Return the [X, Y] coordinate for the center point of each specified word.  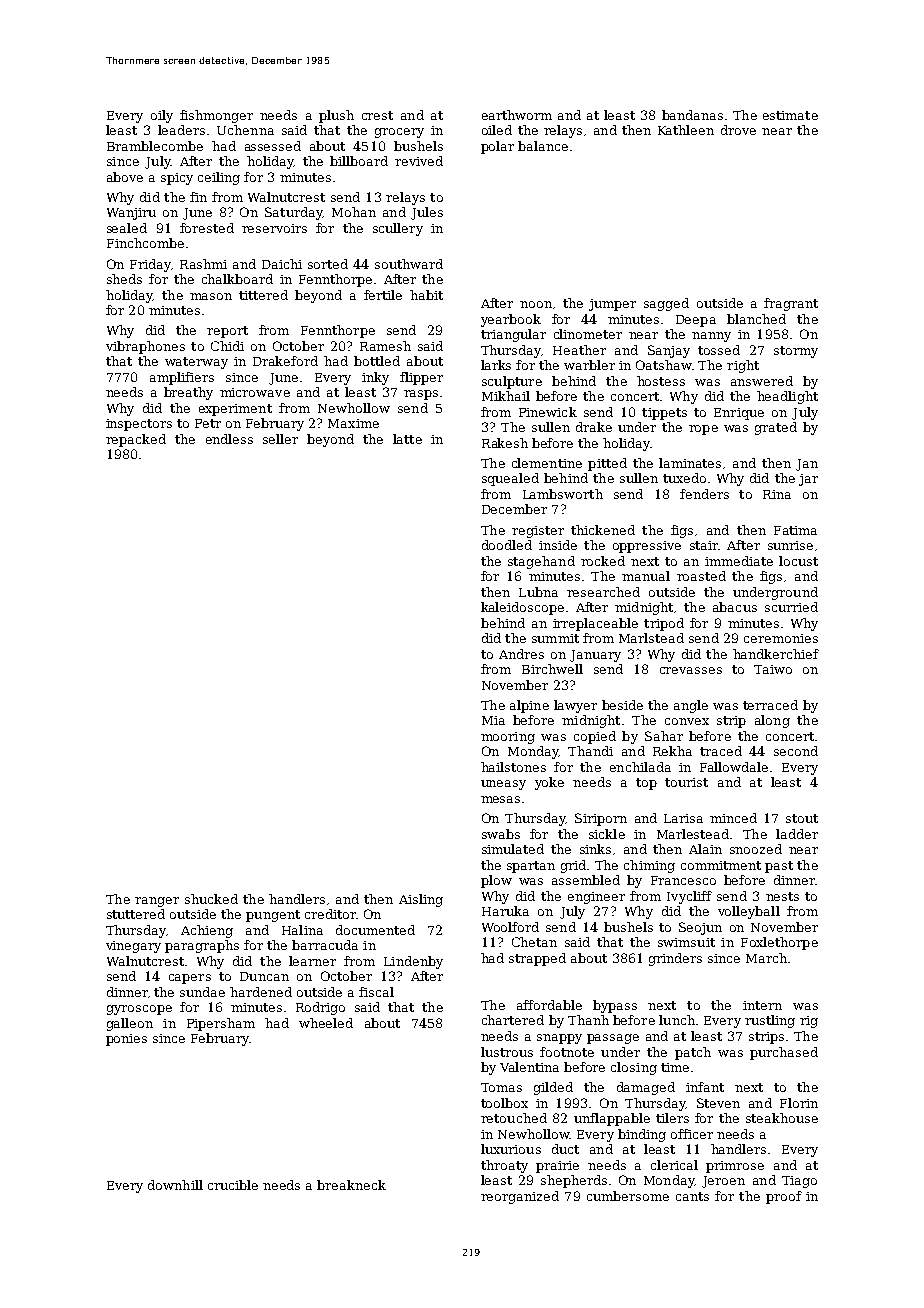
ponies [126, 1040]
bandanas [692, 115]
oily [162, 116]
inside [558, 545]
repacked [136, 440]
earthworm [517, 115]
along [772, 721]
